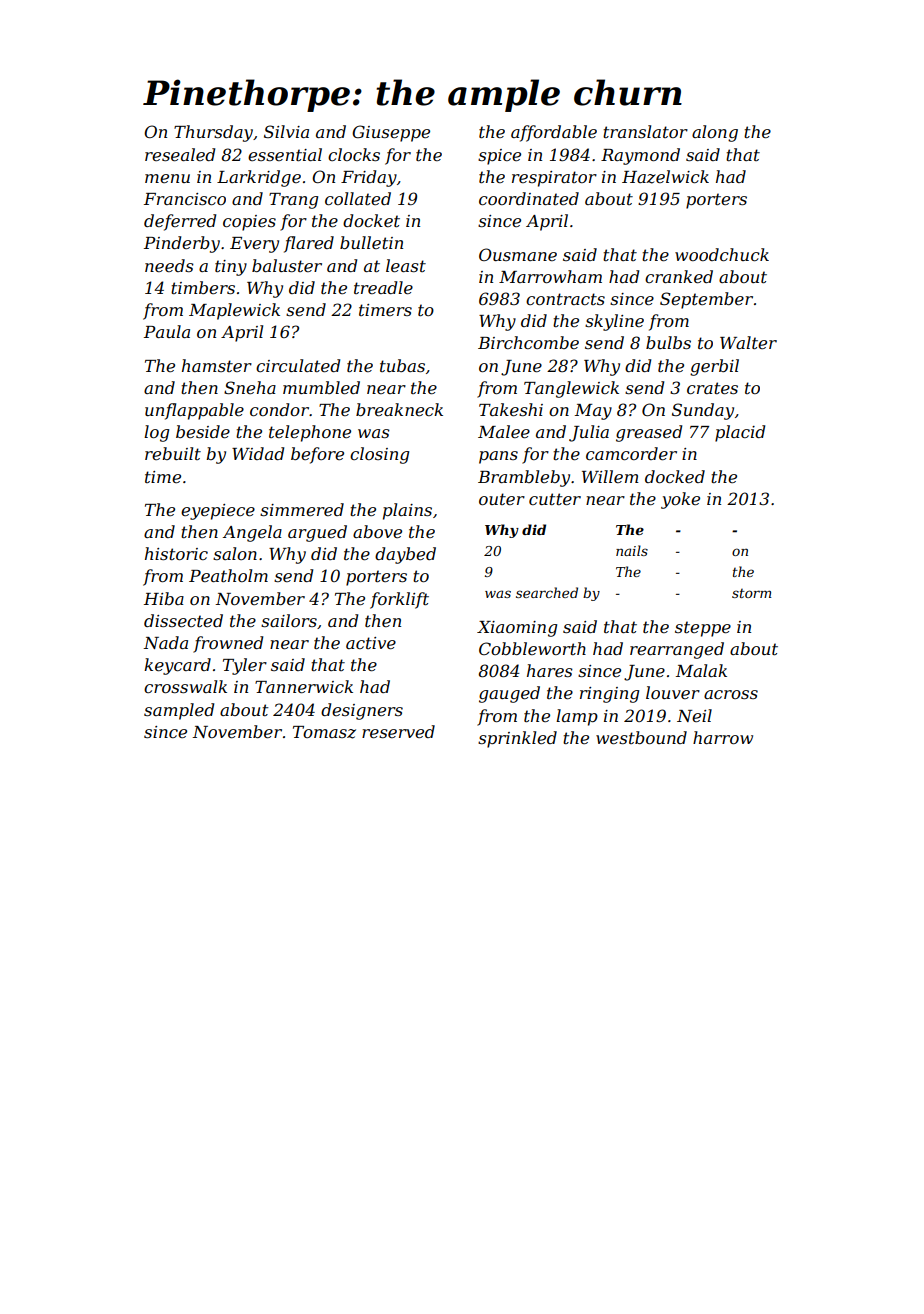 This screenshot has width=924, height=1314. What do you see at coordinates (407, 511) in the screenshot?
I see `plains` at bounding box center [407, 511].
